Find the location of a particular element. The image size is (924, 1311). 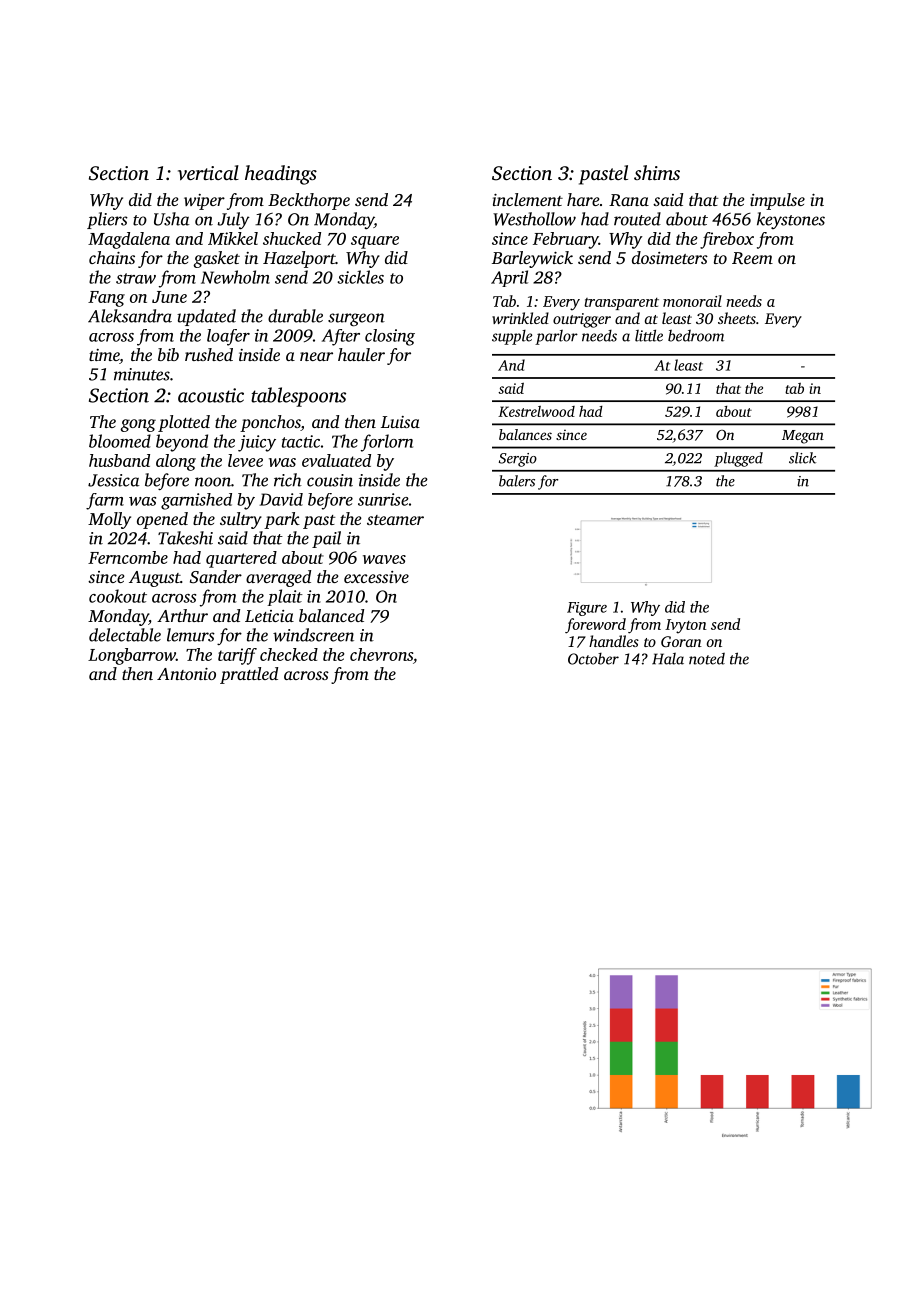

foreword is located at coordinates (595, 626).
